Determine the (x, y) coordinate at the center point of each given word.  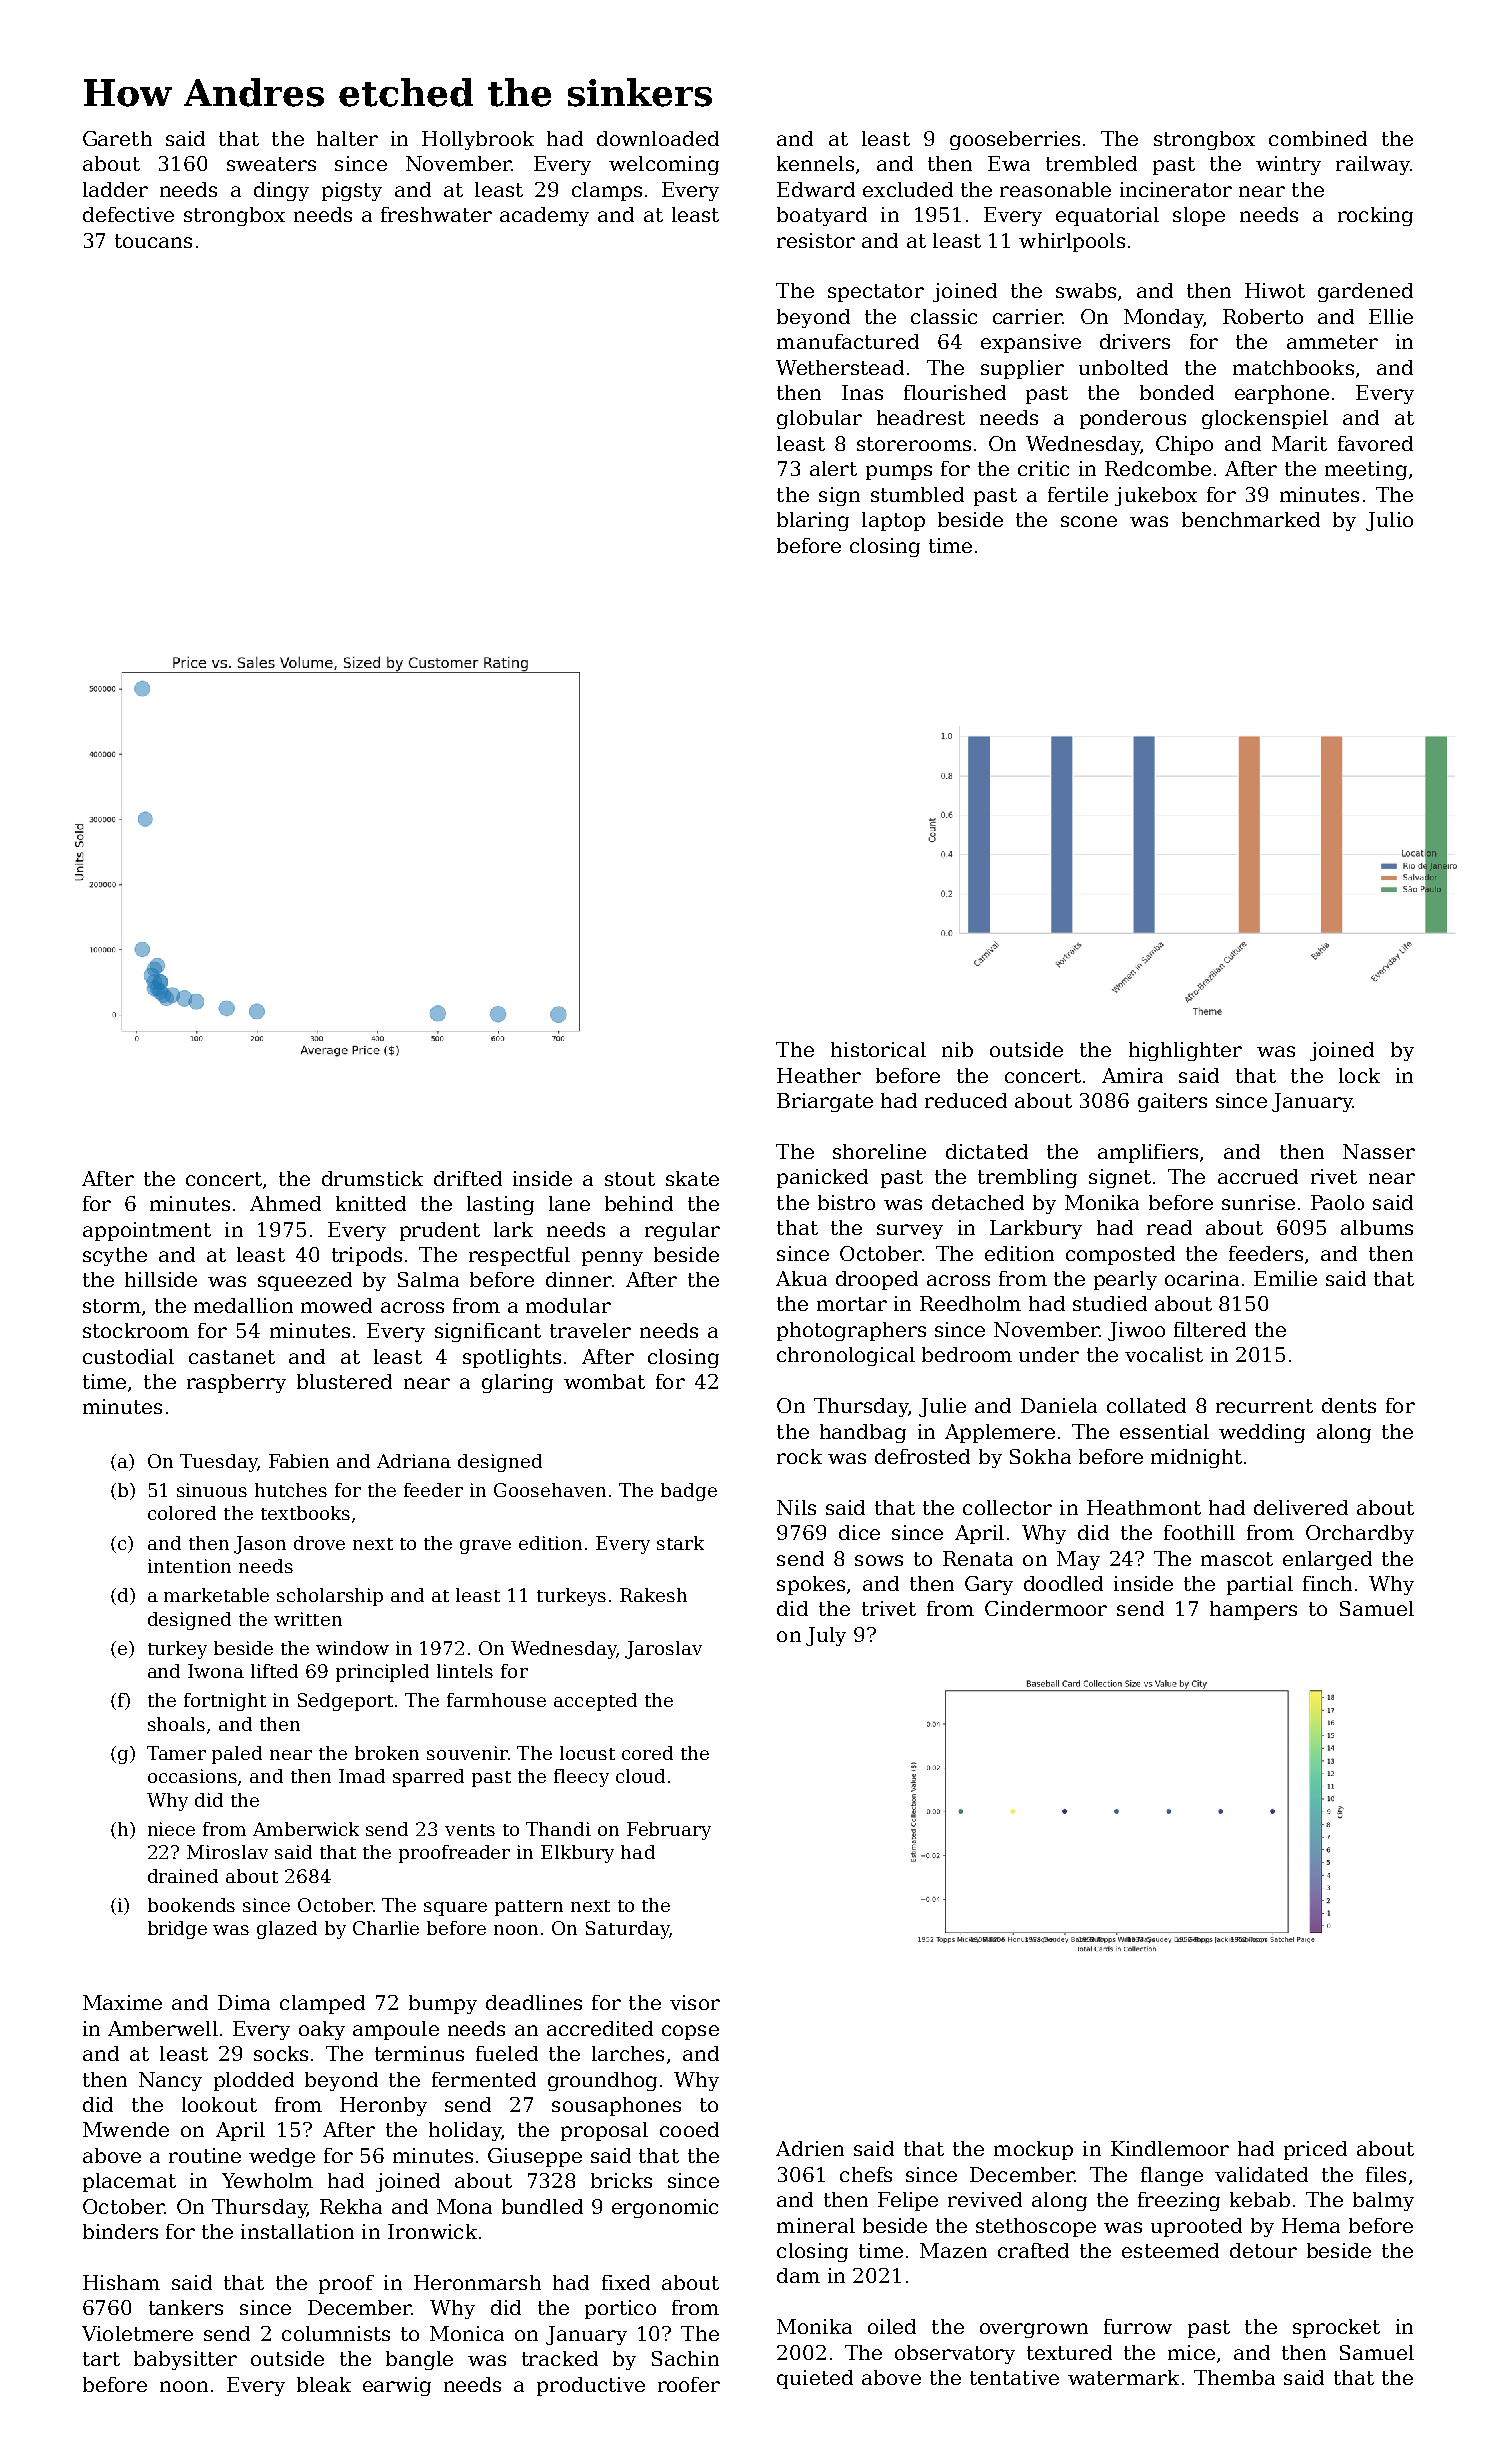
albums (1377, 1227)
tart (101, 2359)
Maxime (122, 2002)
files (1386, 2174)
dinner (579, 1279)
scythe (115, 1256)
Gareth (117, 138)
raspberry (236, 1383)
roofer (689, 2384)
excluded (908, 189)
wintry (1288, 165)
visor (695, 2002)
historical (878, 1049)
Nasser (1379, 1151)
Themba (1234, 2377)
